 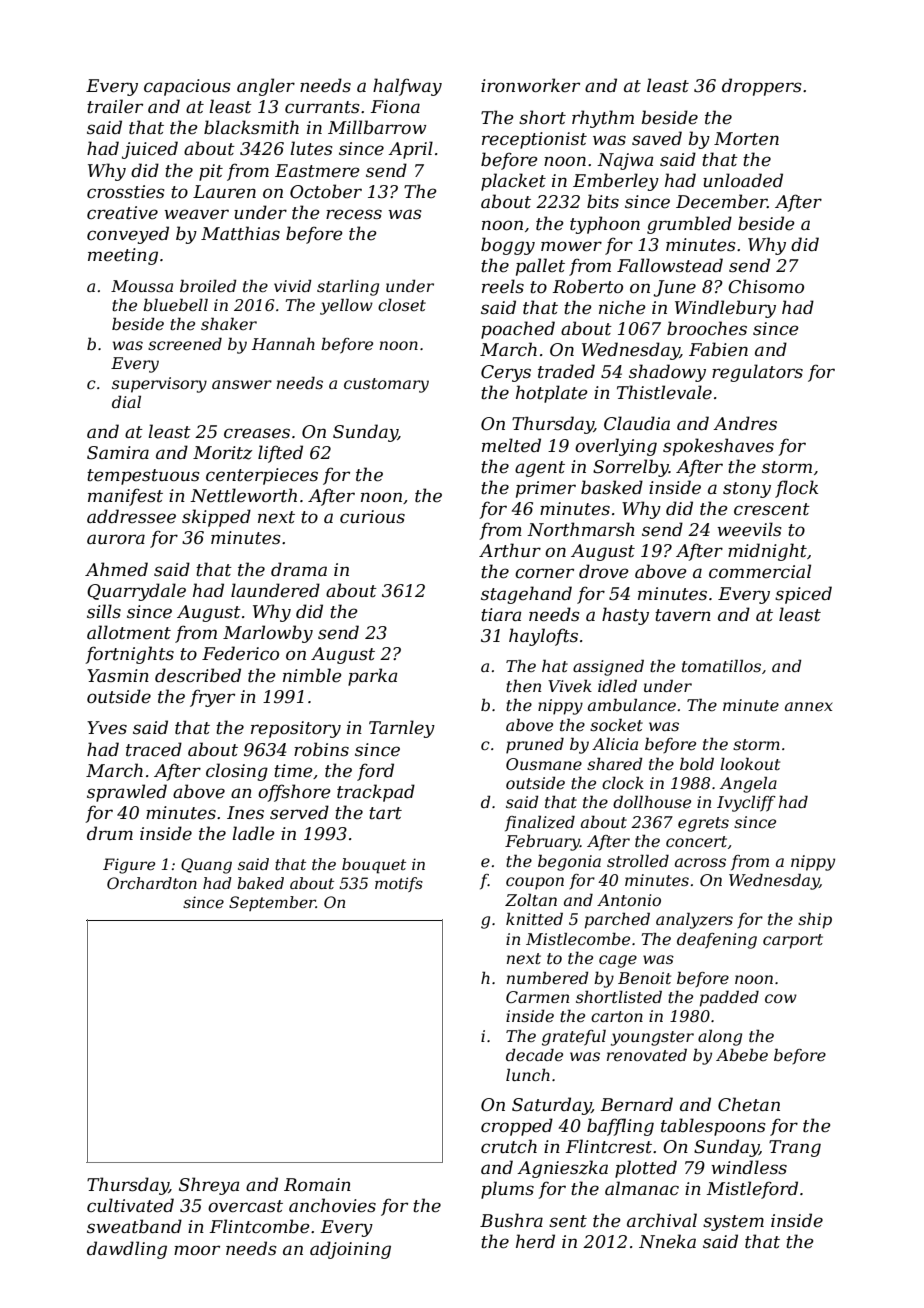 What do you see at coordinates (197, 1250) in the screenshot?
I see `moor` at bounding box center [197, 1250].
